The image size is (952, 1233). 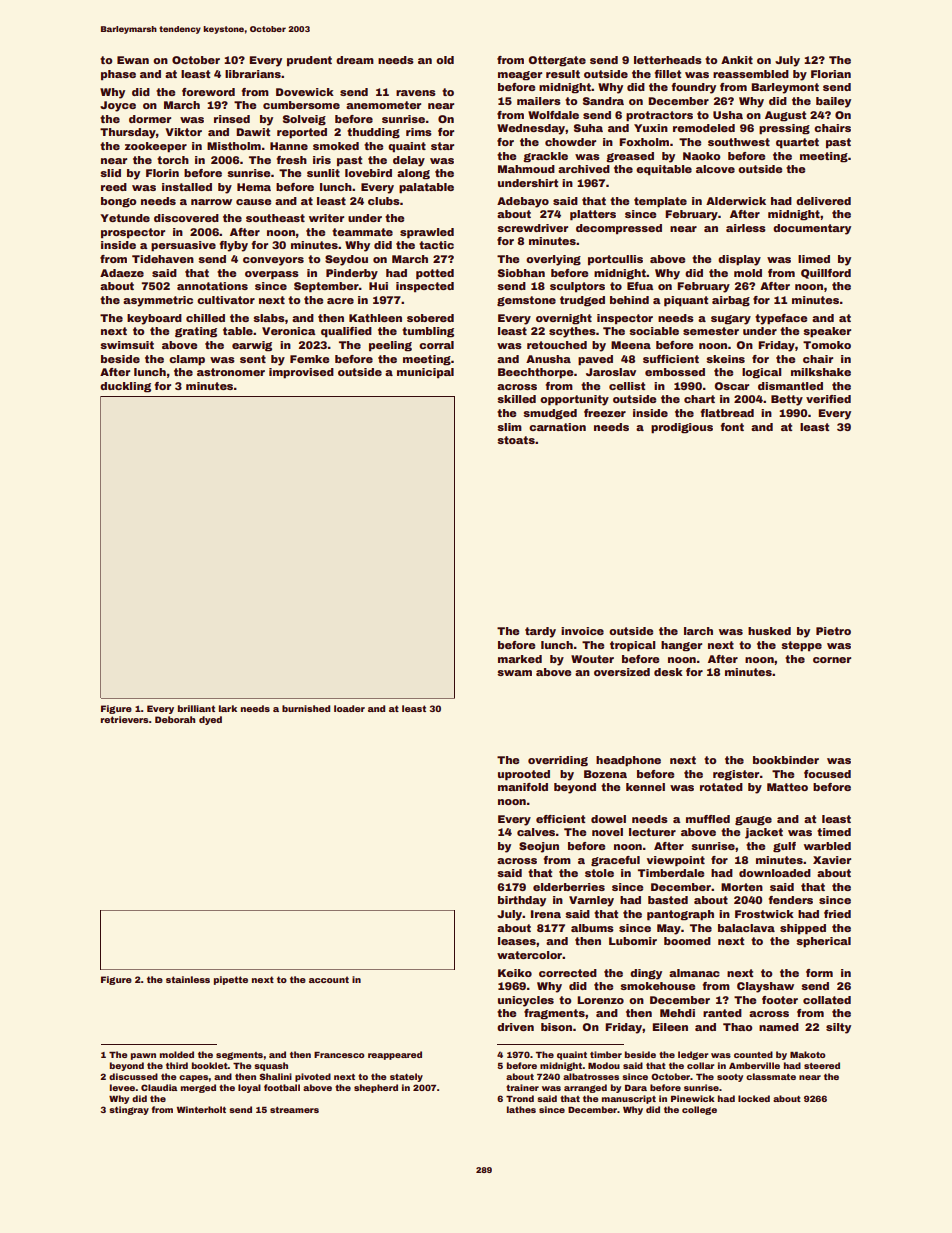 What do you see at coordinates (306, 708) in the document?
I see `burnished` at bounding box center [306, 708].
